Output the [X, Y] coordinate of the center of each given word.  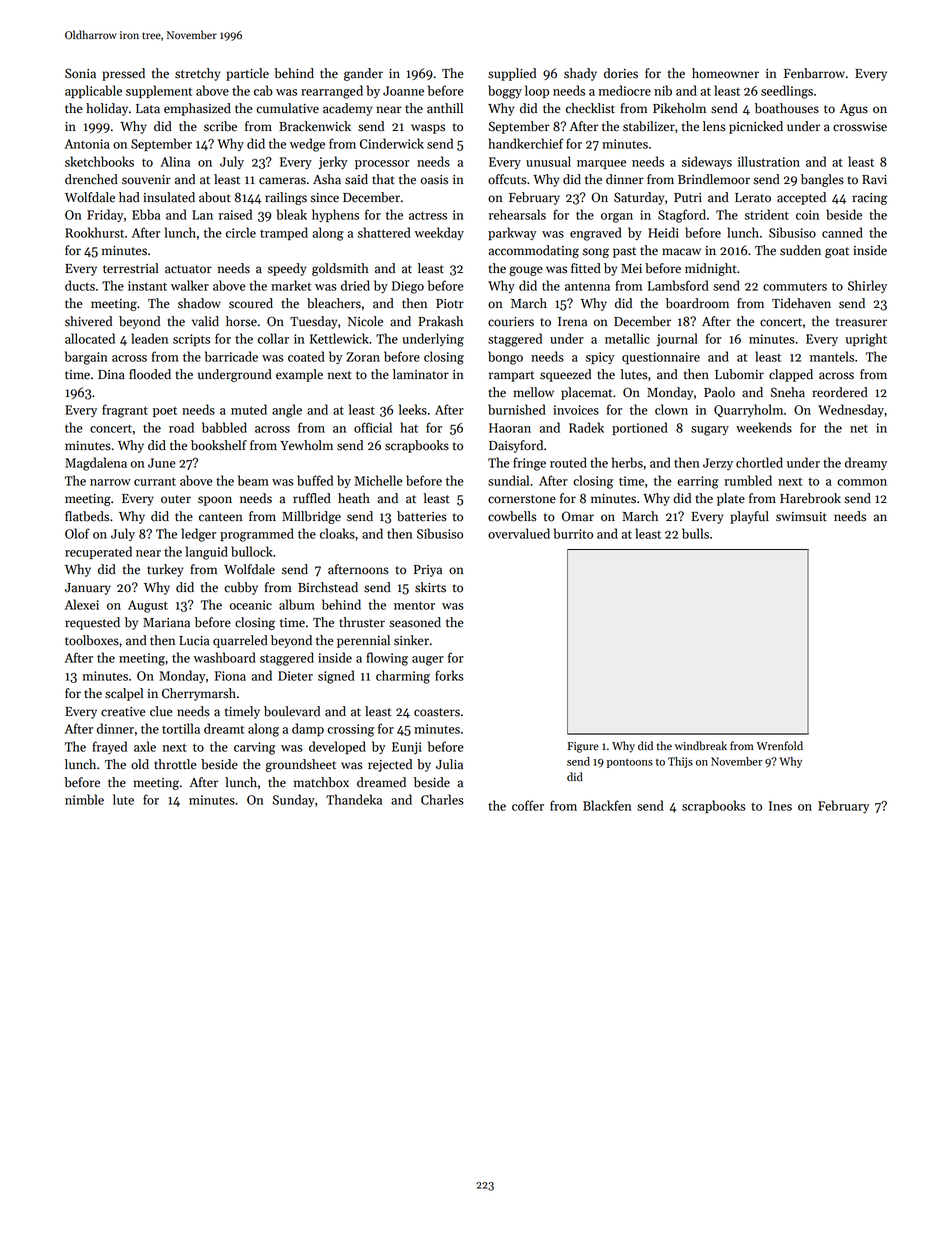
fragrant [125, 411]
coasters [437, 712]
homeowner [725, 73]
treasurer [861, 322]
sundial [508, 480]
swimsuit [801, 517]
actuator [188, 269]
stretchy [198, 74]
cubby [241, 588]
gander [363, 74]
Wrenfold [780, 746]
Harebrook [810, 498]
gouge [526, 271]
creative [123, 712]
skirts [430, 587]
